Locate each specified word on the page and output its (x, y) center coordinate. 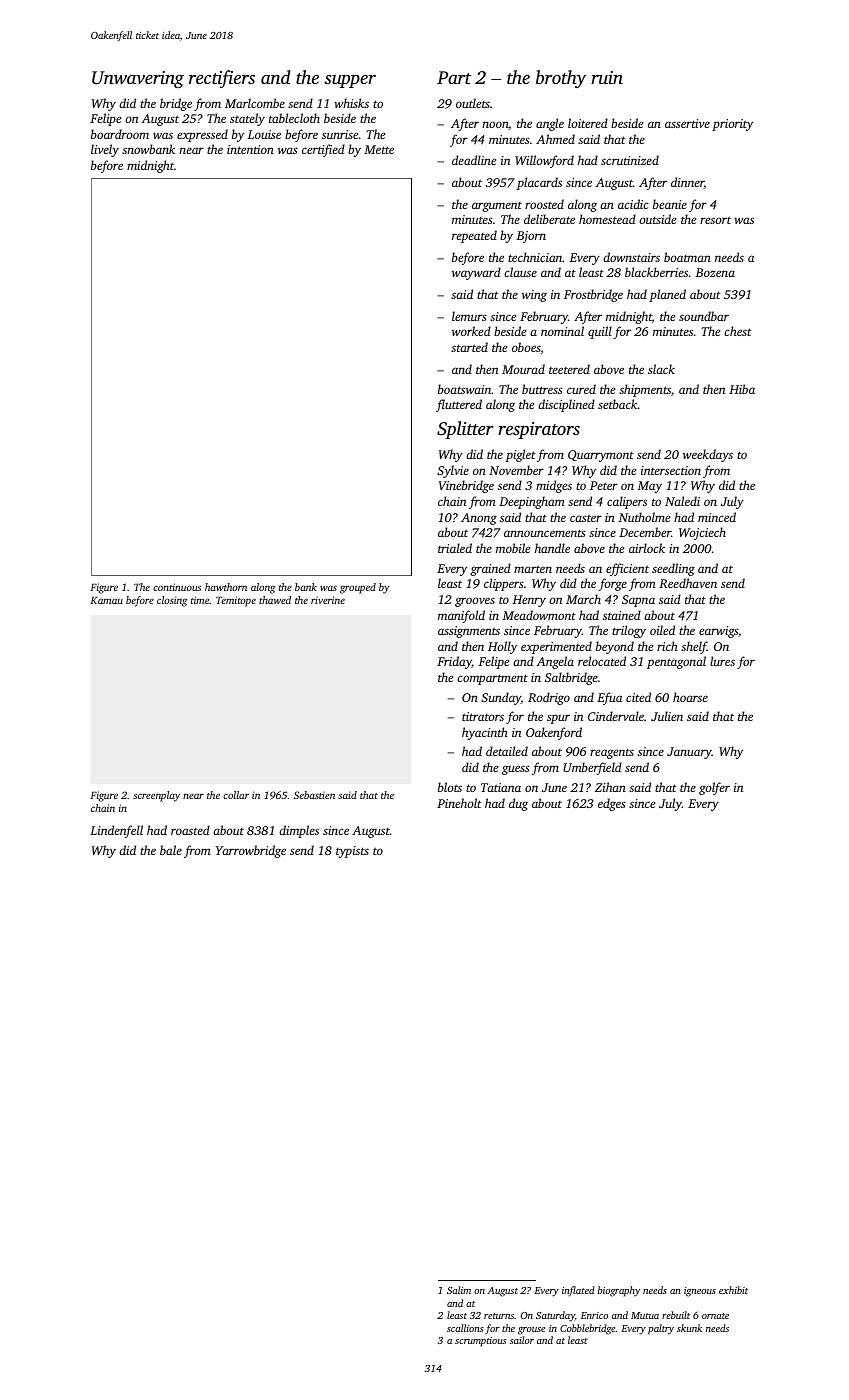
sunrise (340, 134)
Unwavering (138, 80)
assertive (687, 123)
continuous (177, 587)
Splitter (465, 430)
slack (661, 369)
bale (171, 850)
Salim (459, 1290)
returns (499, 1316)
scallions (465, 1328)
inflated (578, 1291)
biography (619, 1291)
